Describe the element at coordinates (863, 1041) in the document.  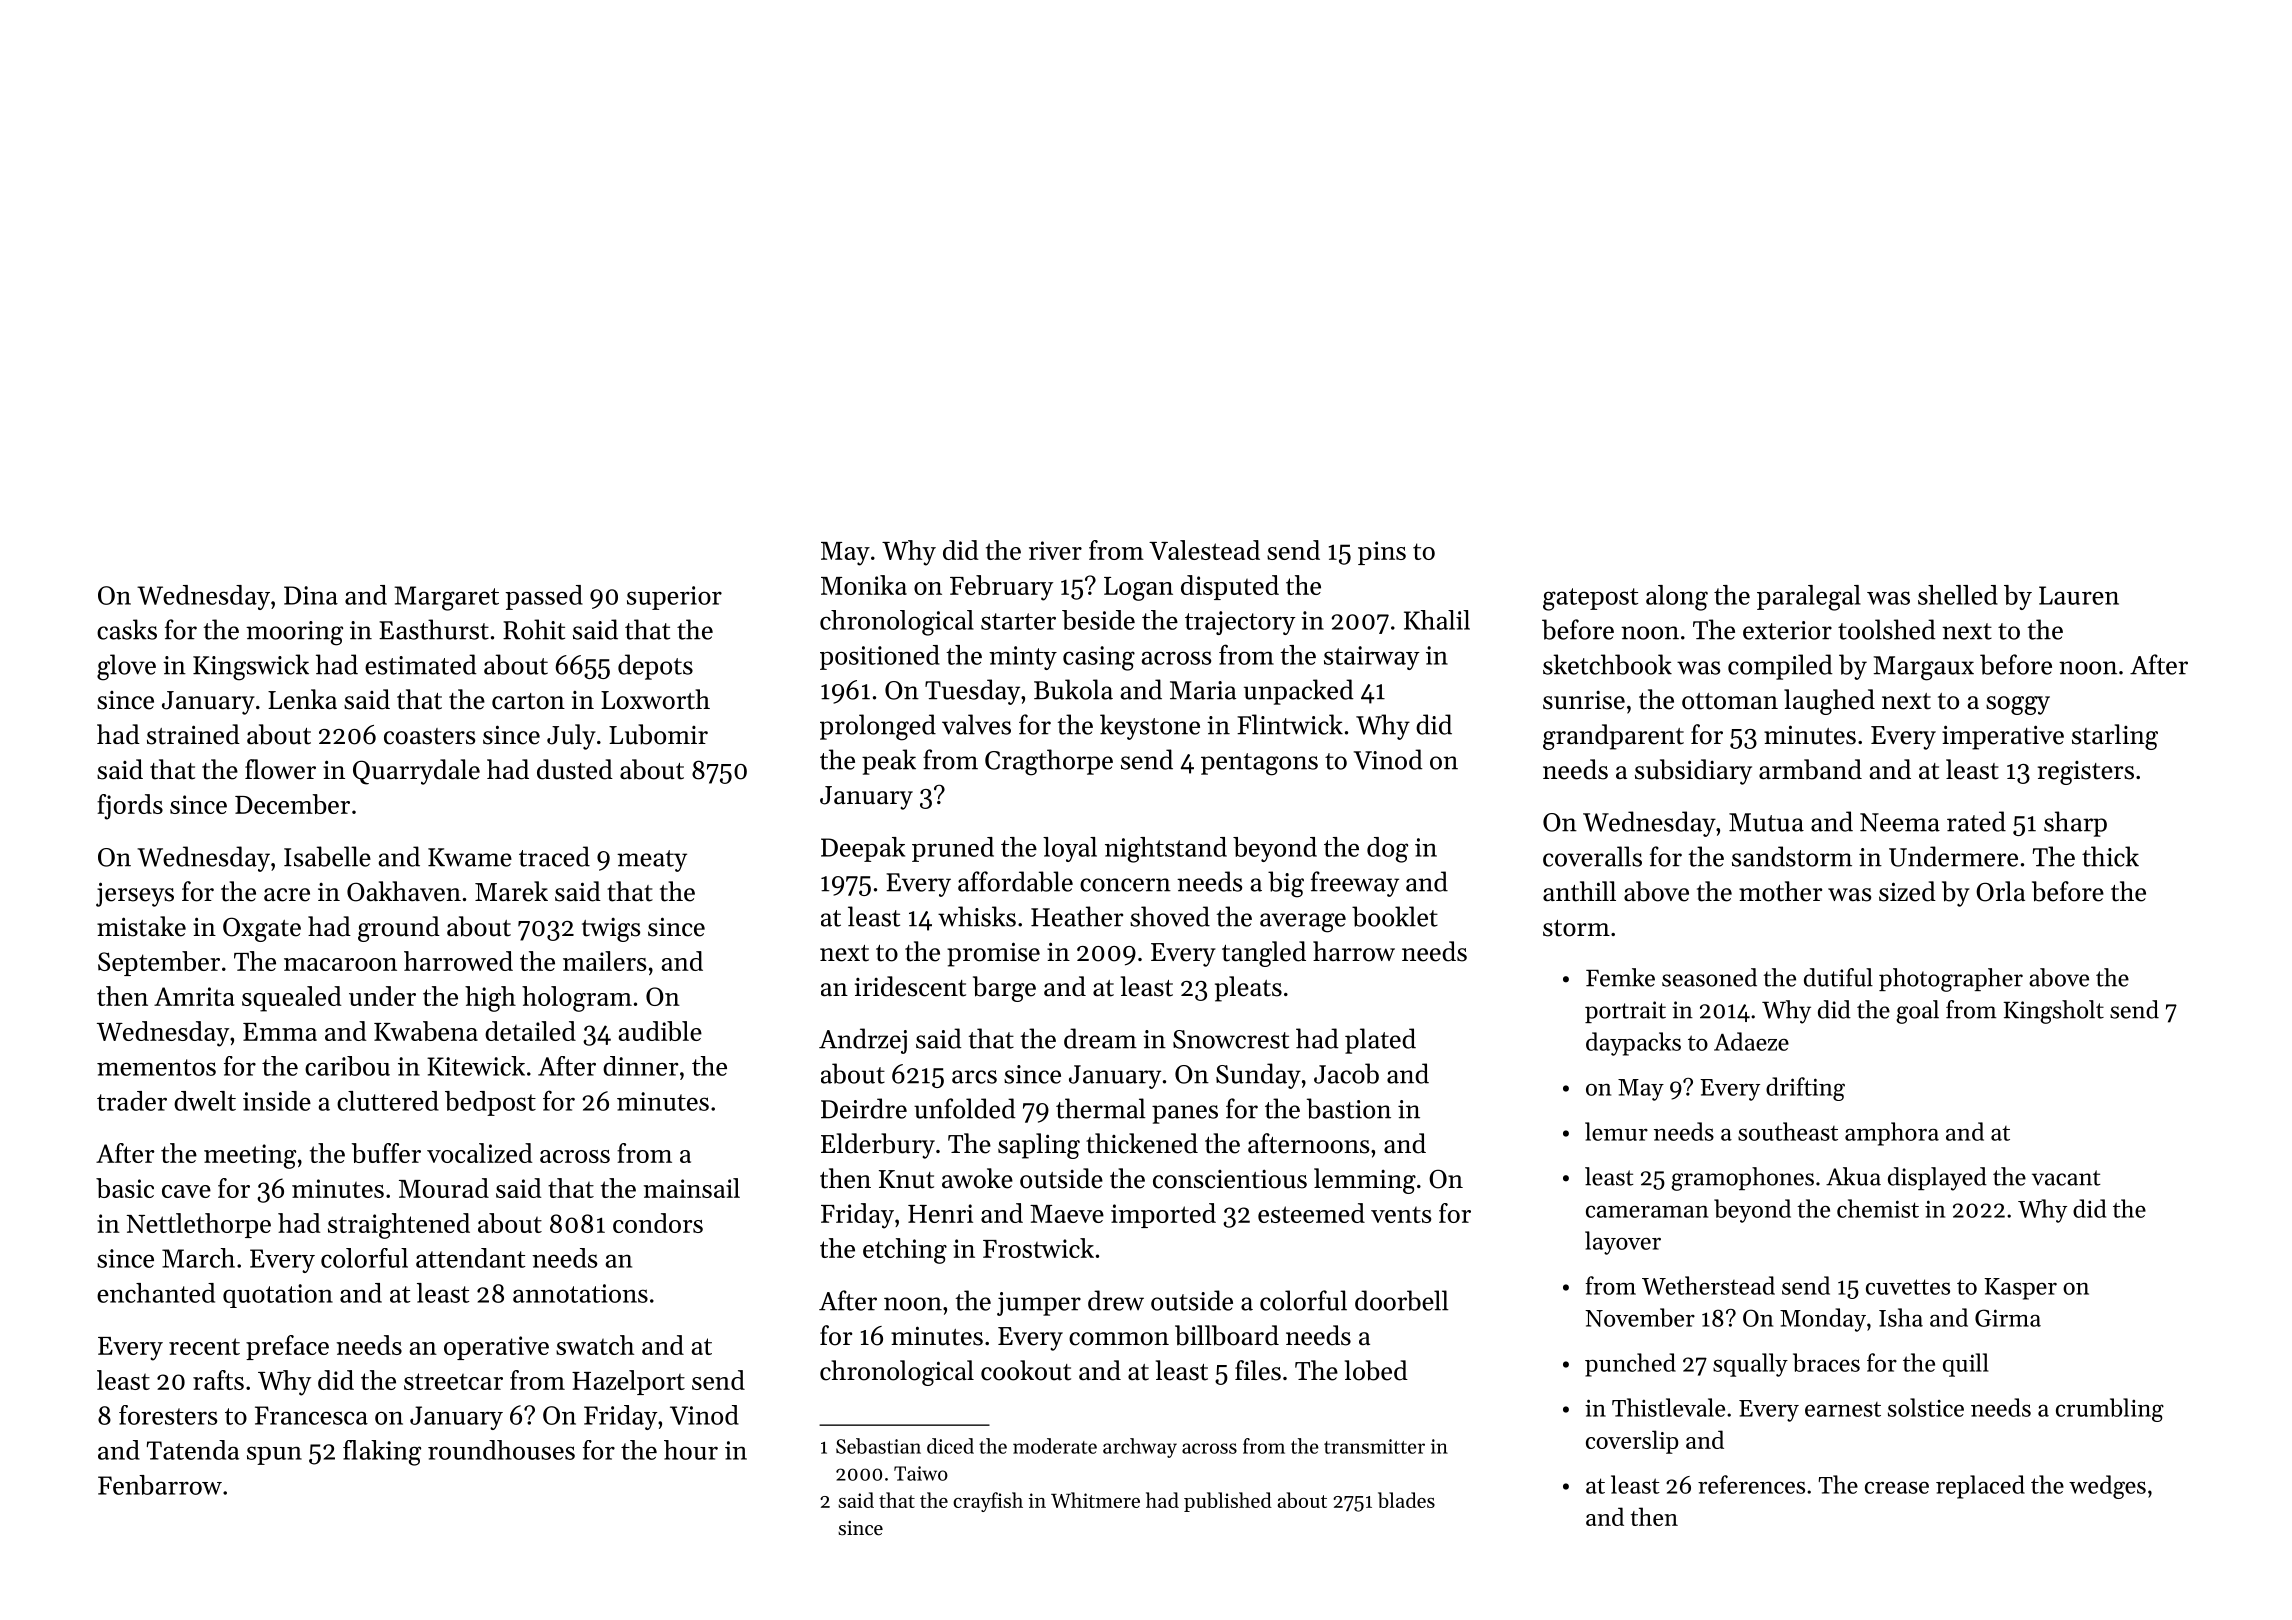
I see `Andrzej` at that location.
